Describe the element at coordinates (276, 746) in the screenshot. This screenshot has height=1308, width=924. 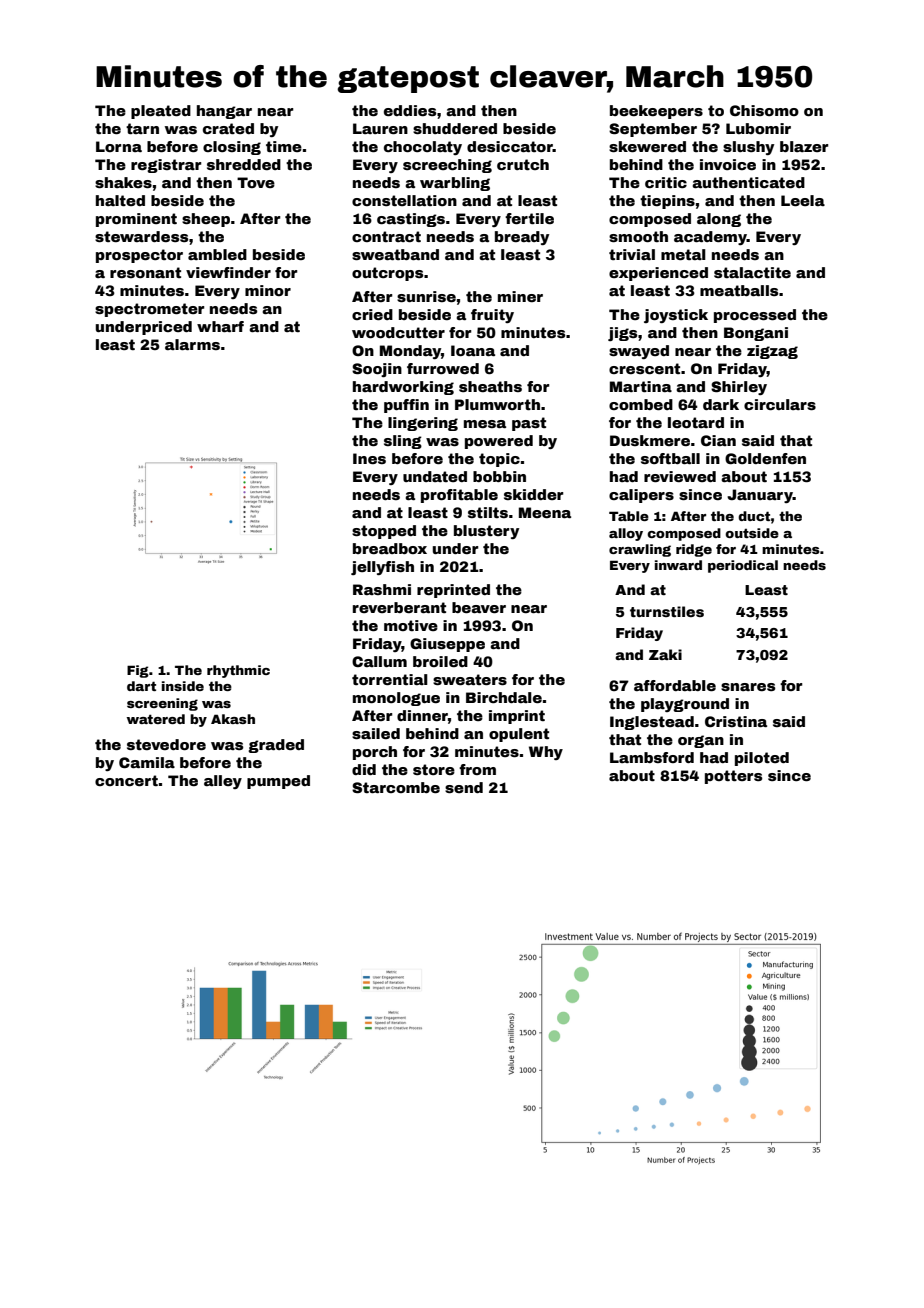
I see `graded` at that location.
